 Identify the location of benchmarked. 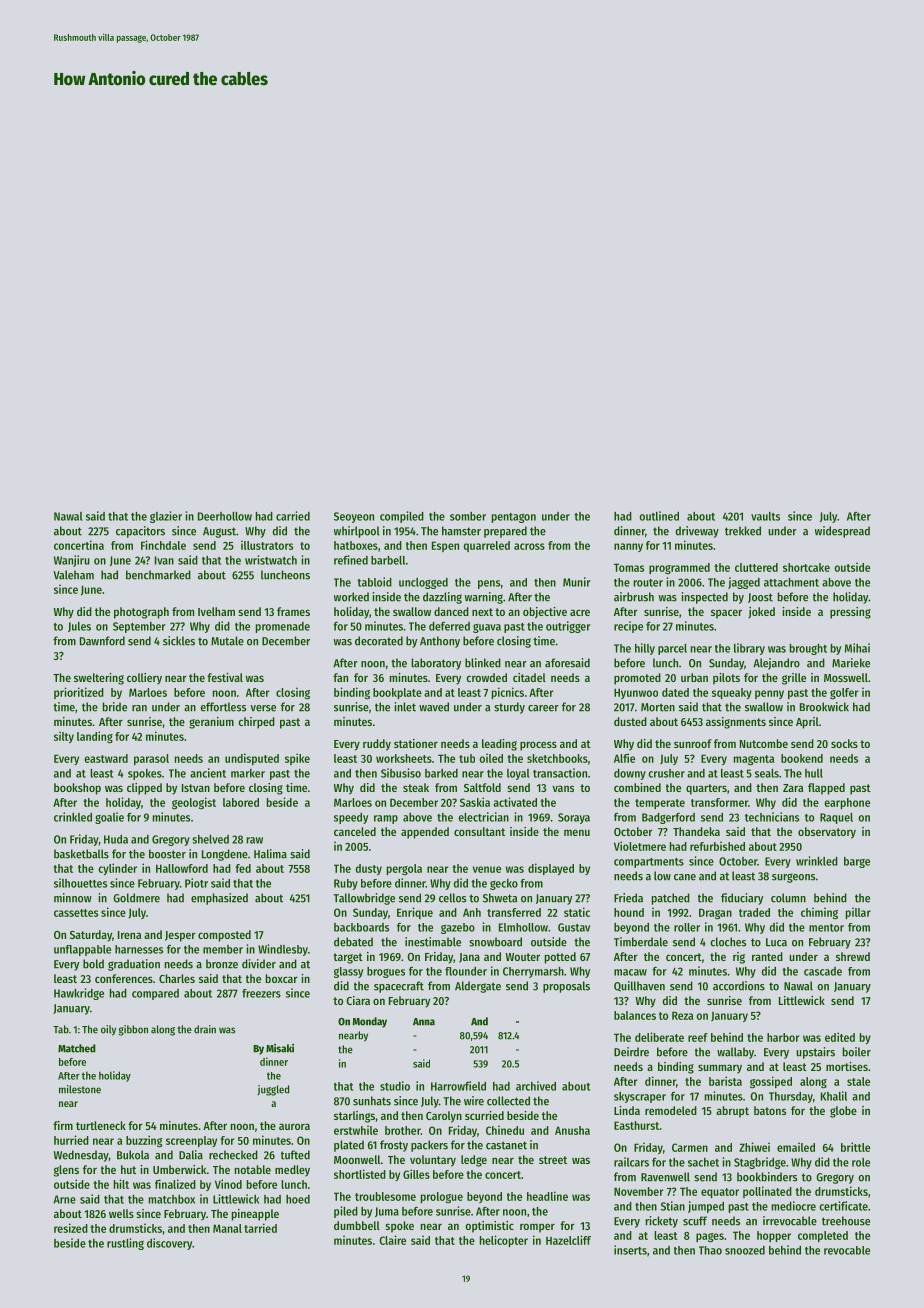
(158, 575).
